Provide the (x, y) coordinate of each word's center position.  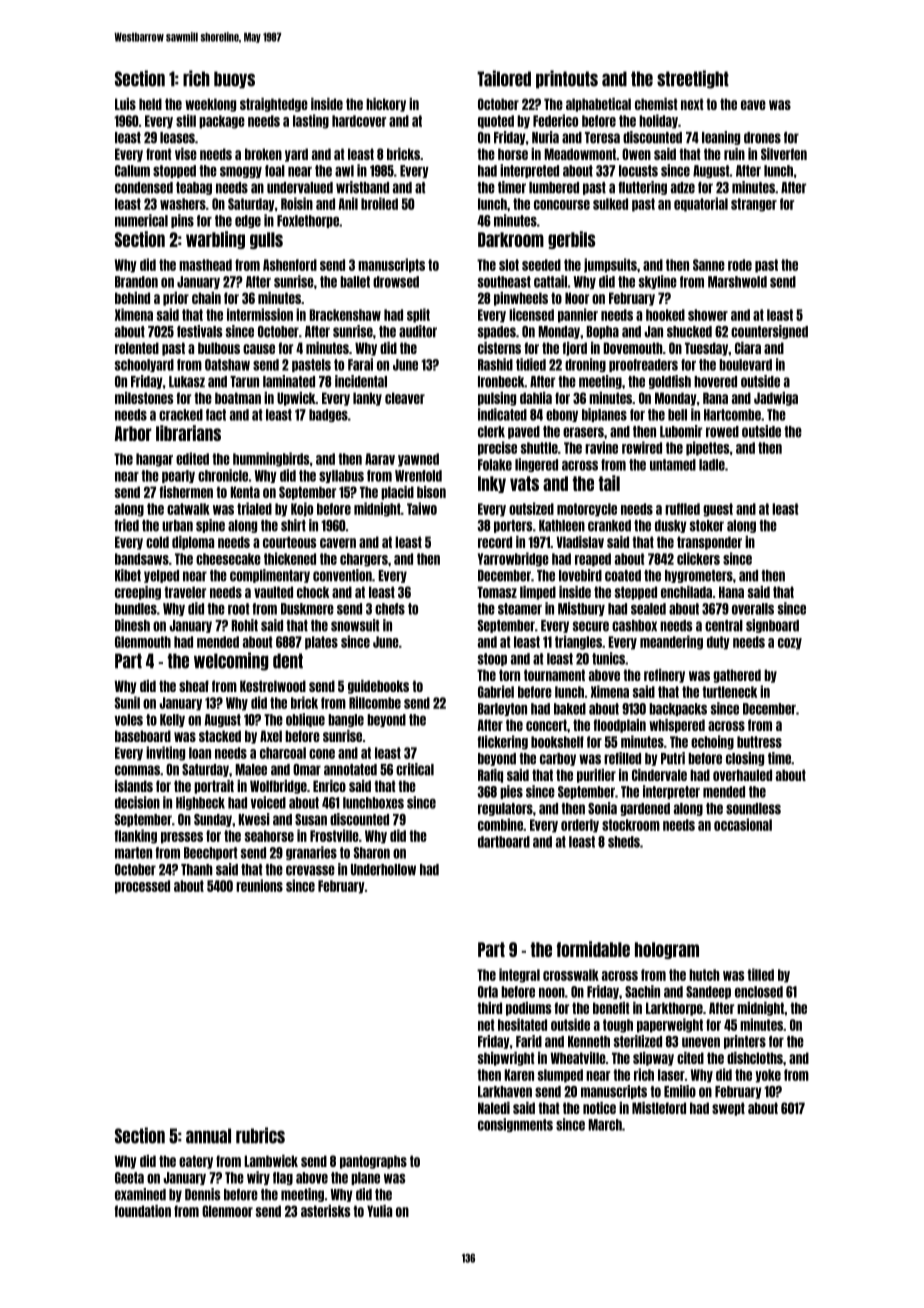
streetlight (693, 79)
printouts (567, 79)
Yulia (379, 1211)
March (605, 1125)
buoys (234, 80)
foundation (143, 1211)
